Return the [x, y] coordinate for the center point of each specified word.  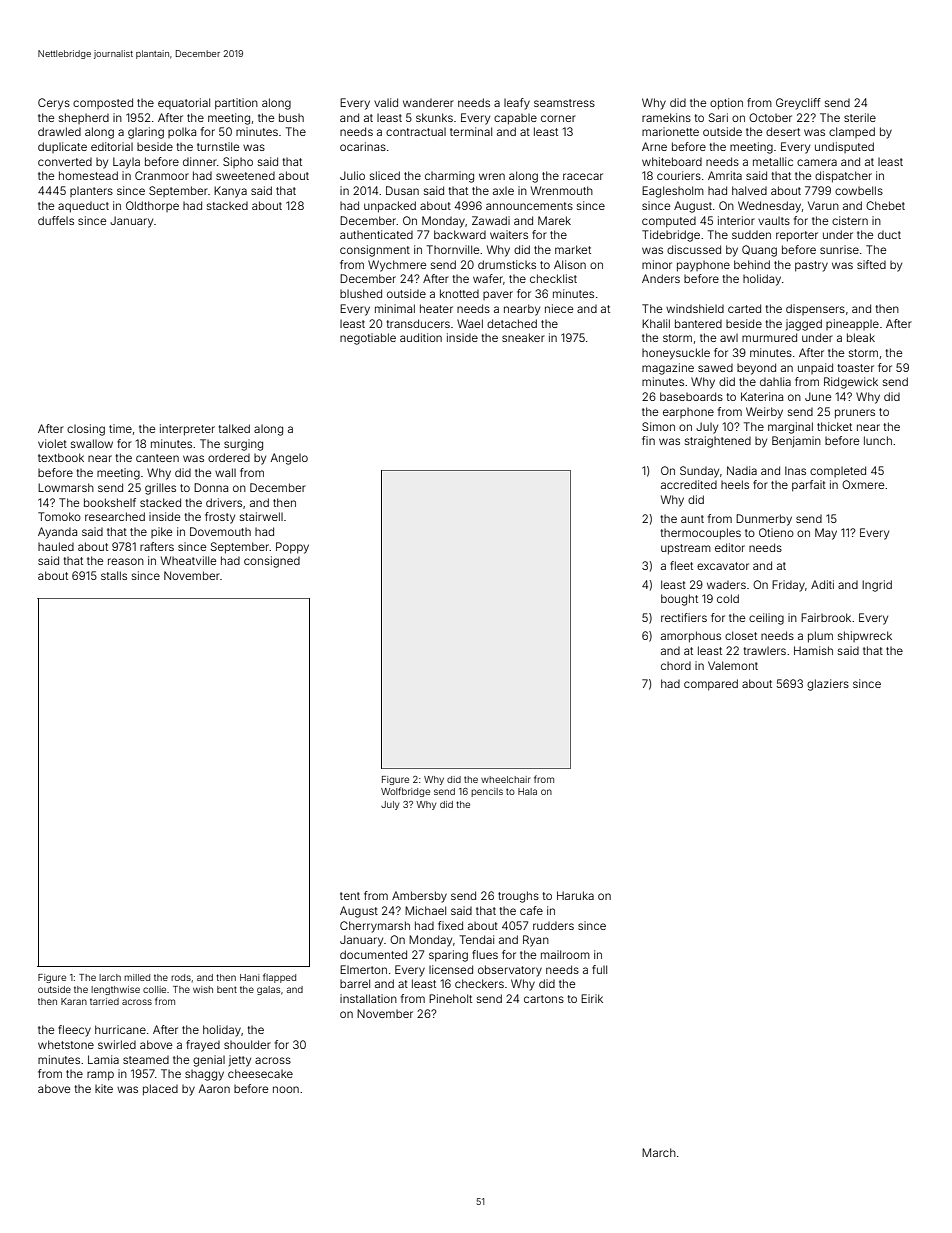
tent [350, 896]
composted [103, 103]
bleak [861, 337]
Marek [554, 220]
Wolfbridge [405, 792]
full [599, 969]
